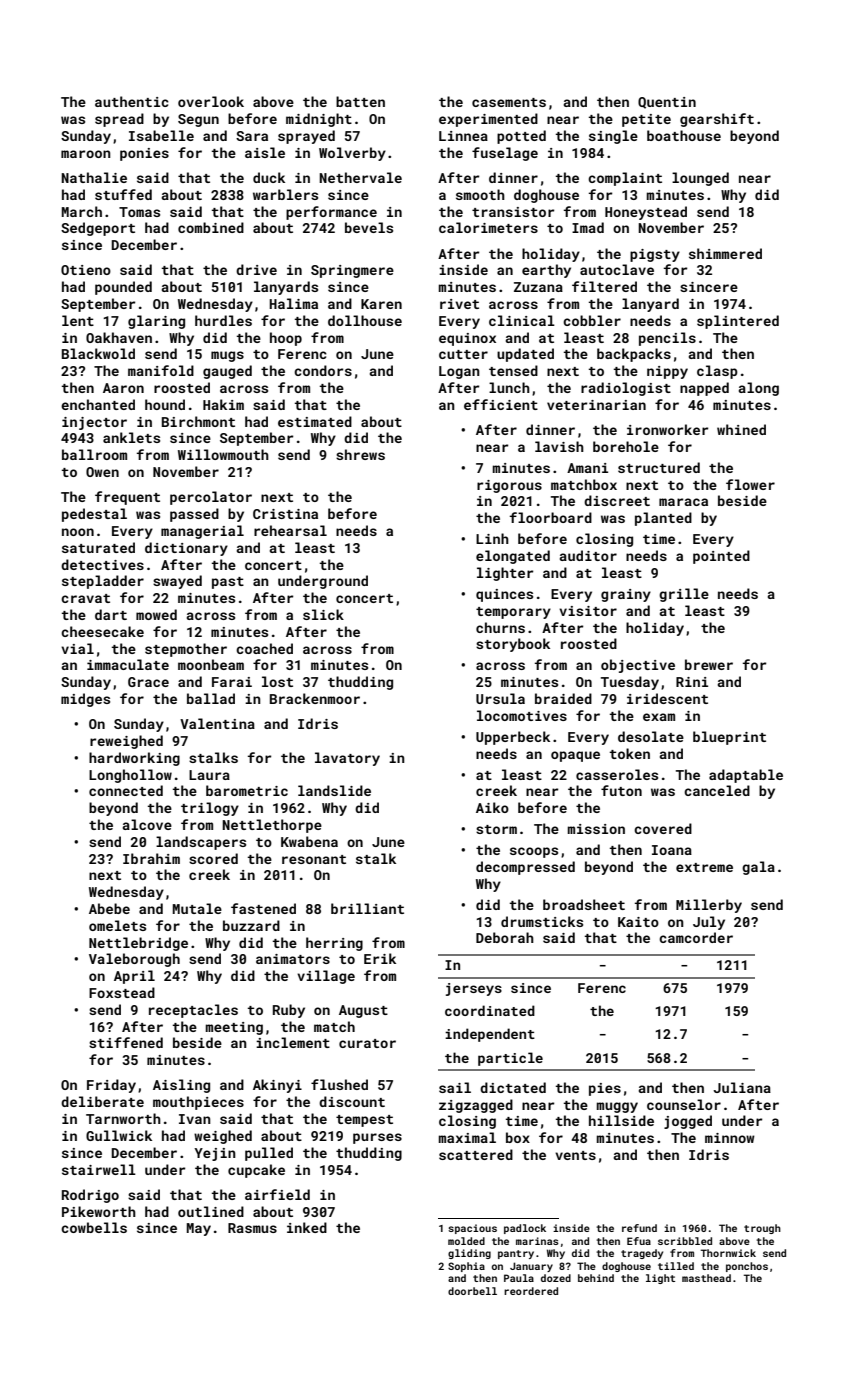 The height and width of the image is (1400, 849). What do you see at coordinates (360, 454) in the image?
I see `shrews` at bounding box center [360, 454].
